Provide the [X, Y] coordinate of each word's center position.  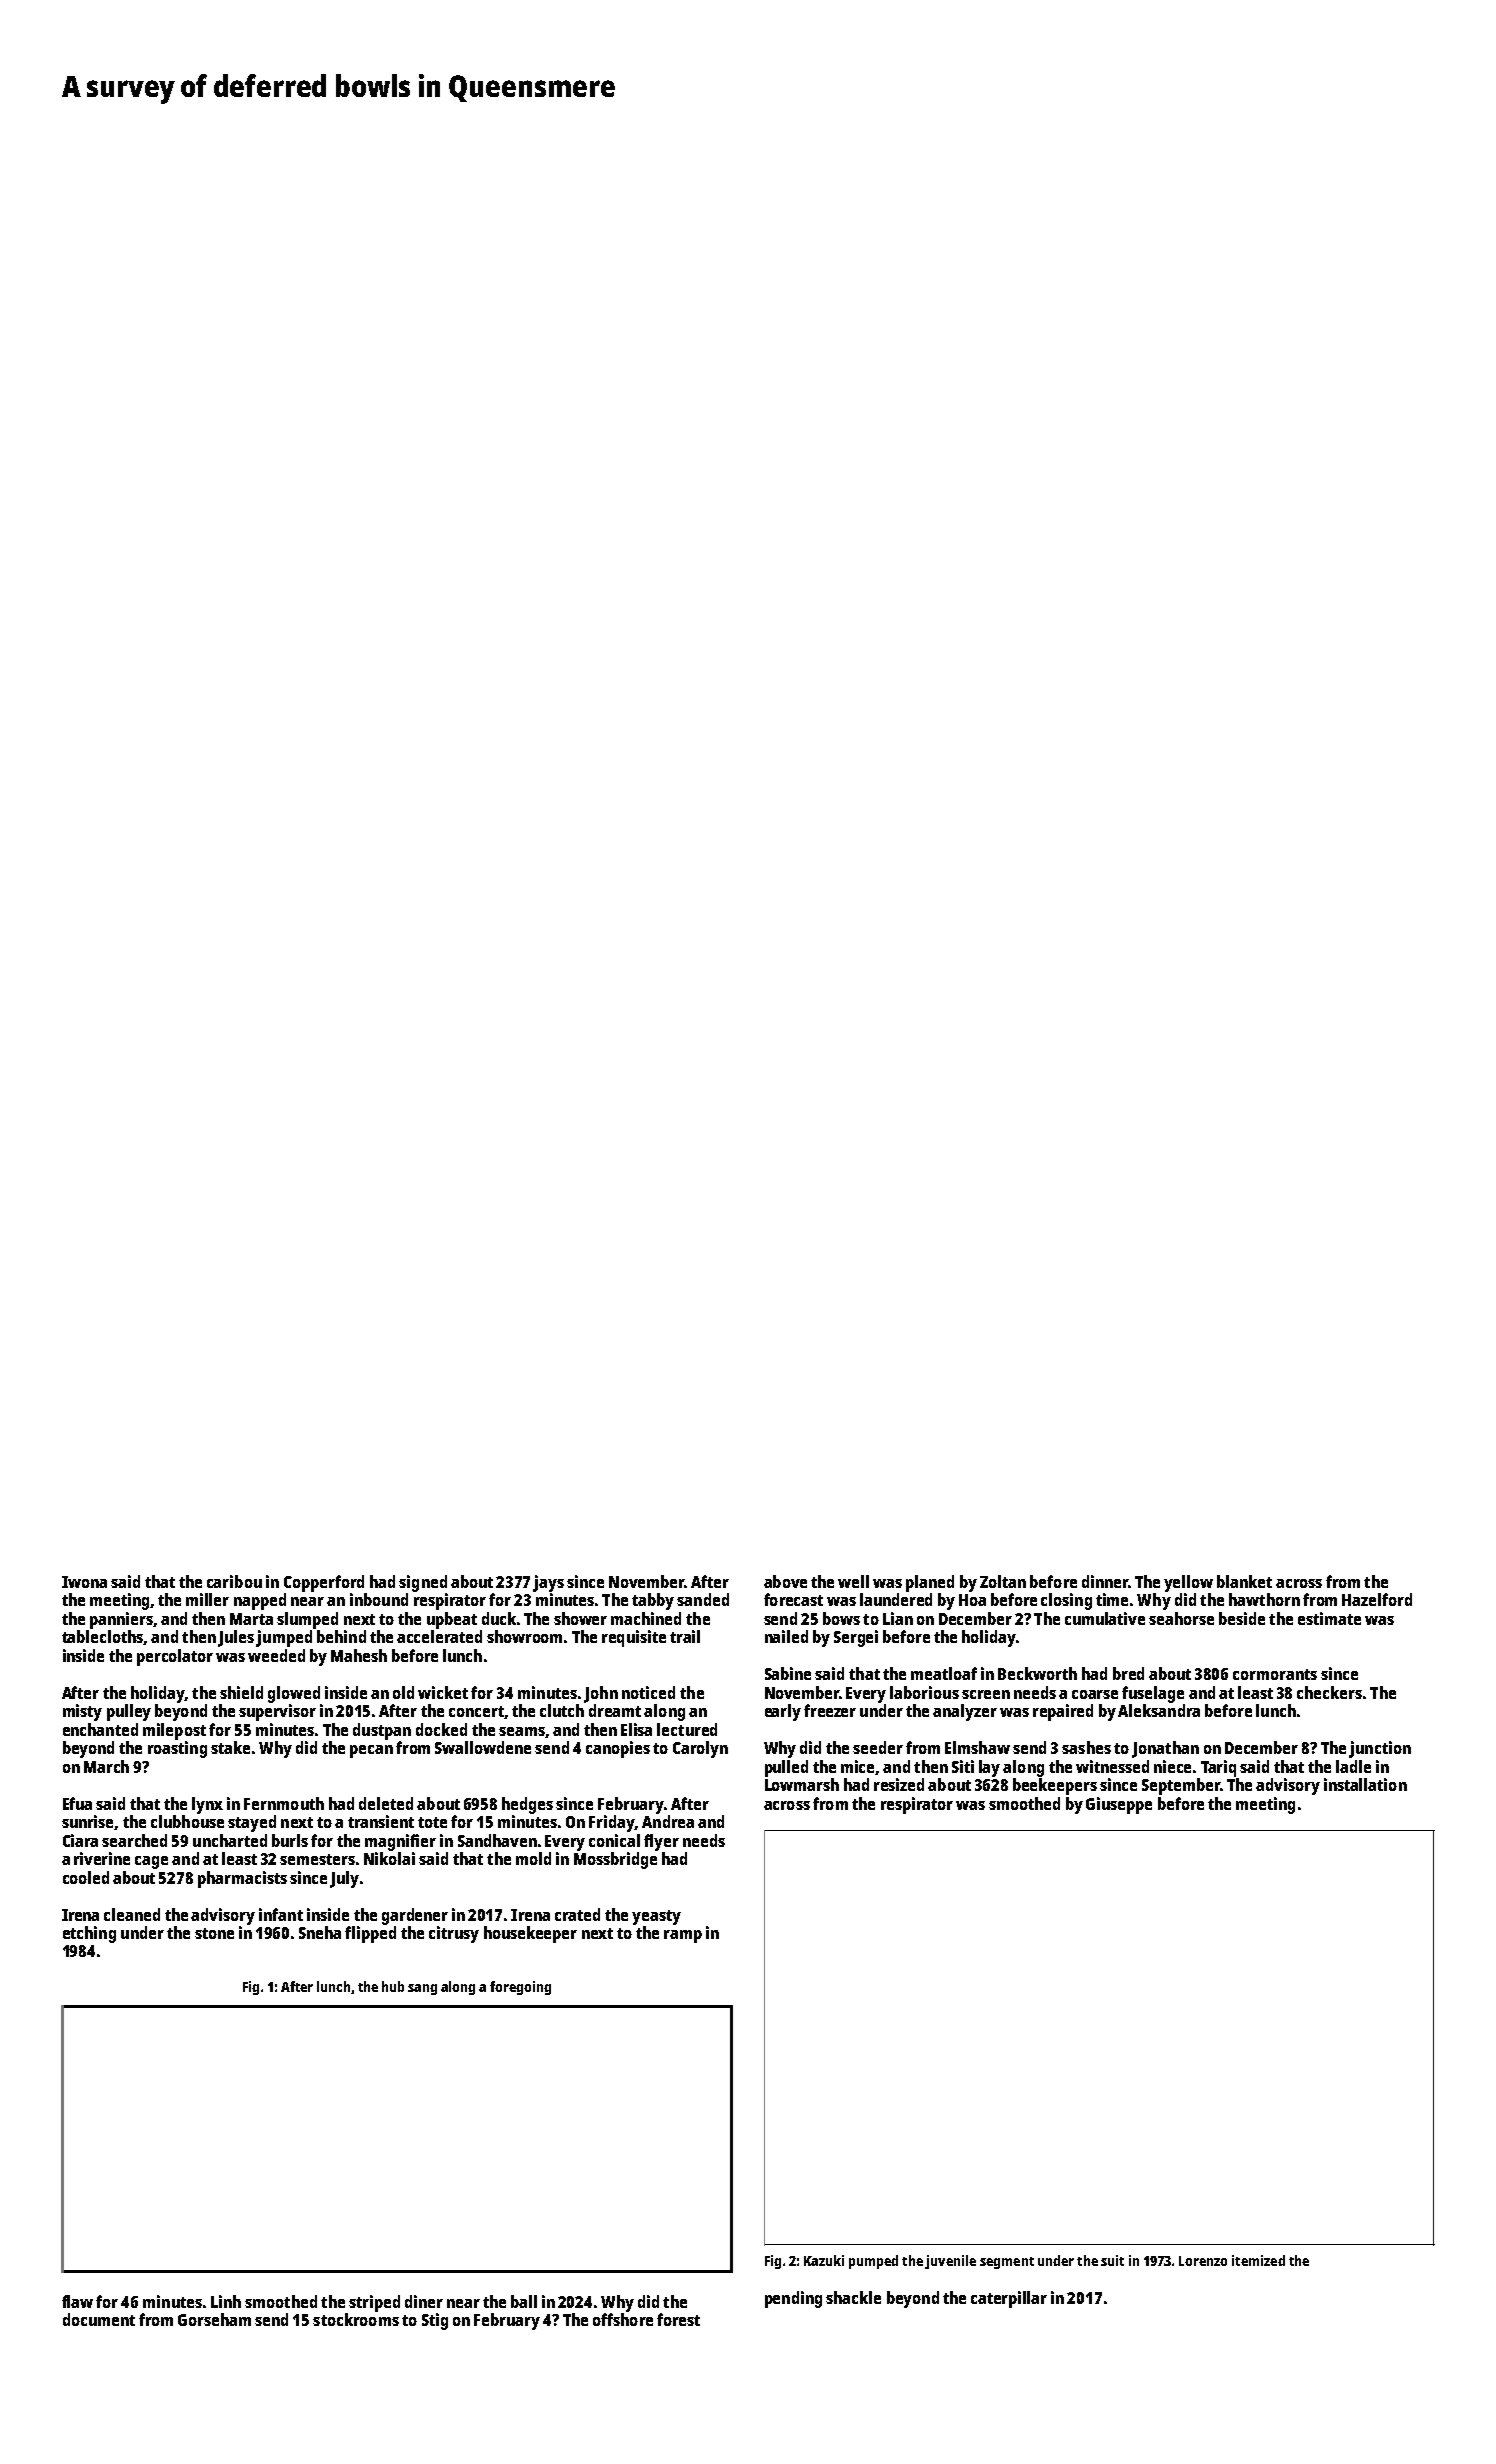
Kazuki [824, 2260]
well [853, 1581]
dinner [1105, 1581]
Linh [226, 2301]
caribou [234, 1581]
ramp [683, 1936]
